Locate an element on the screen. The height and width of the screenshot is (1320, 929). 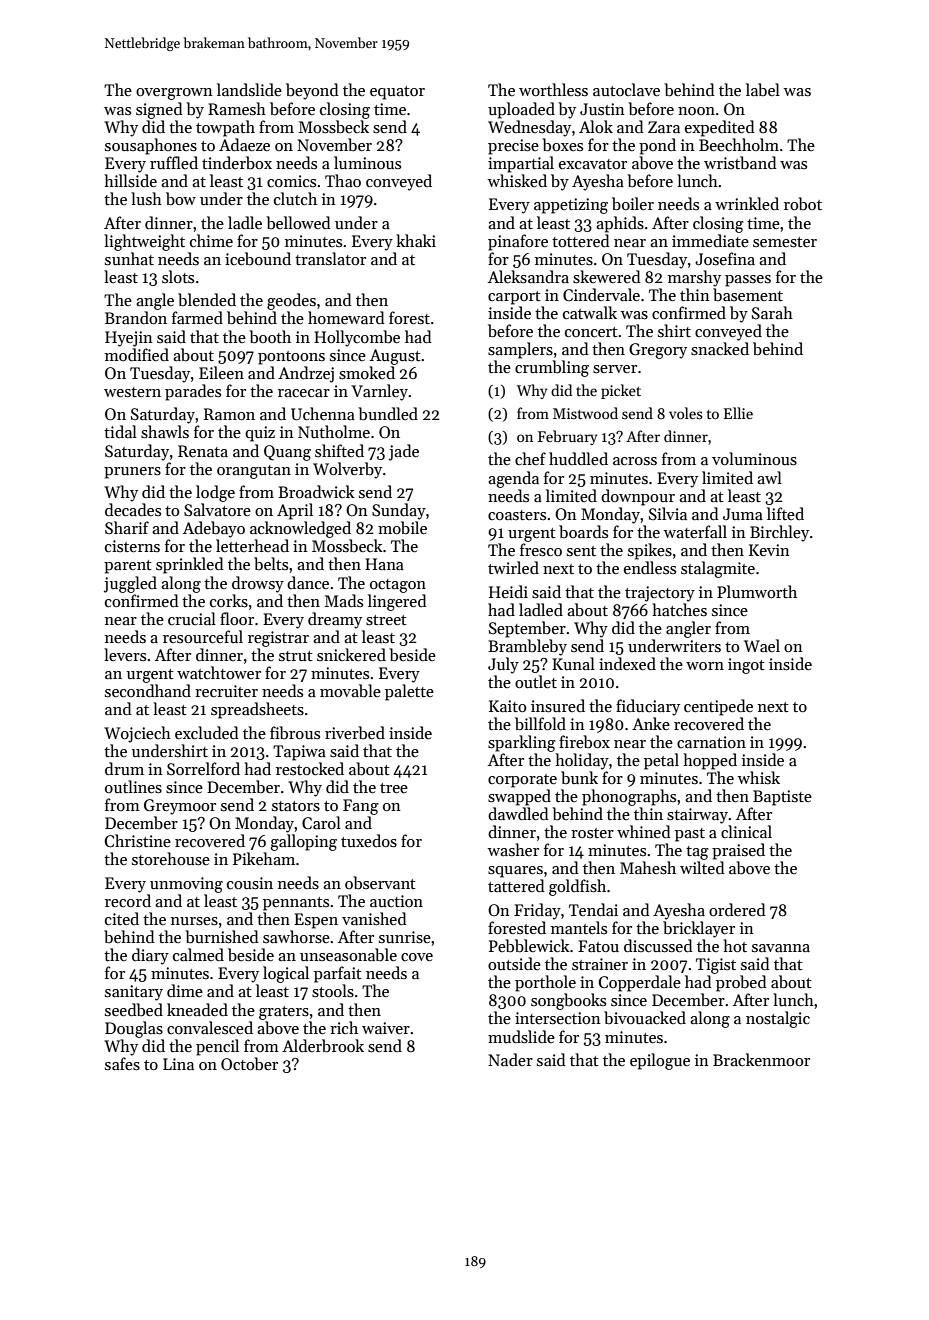
worthless is located at coordinates (553, 89).
